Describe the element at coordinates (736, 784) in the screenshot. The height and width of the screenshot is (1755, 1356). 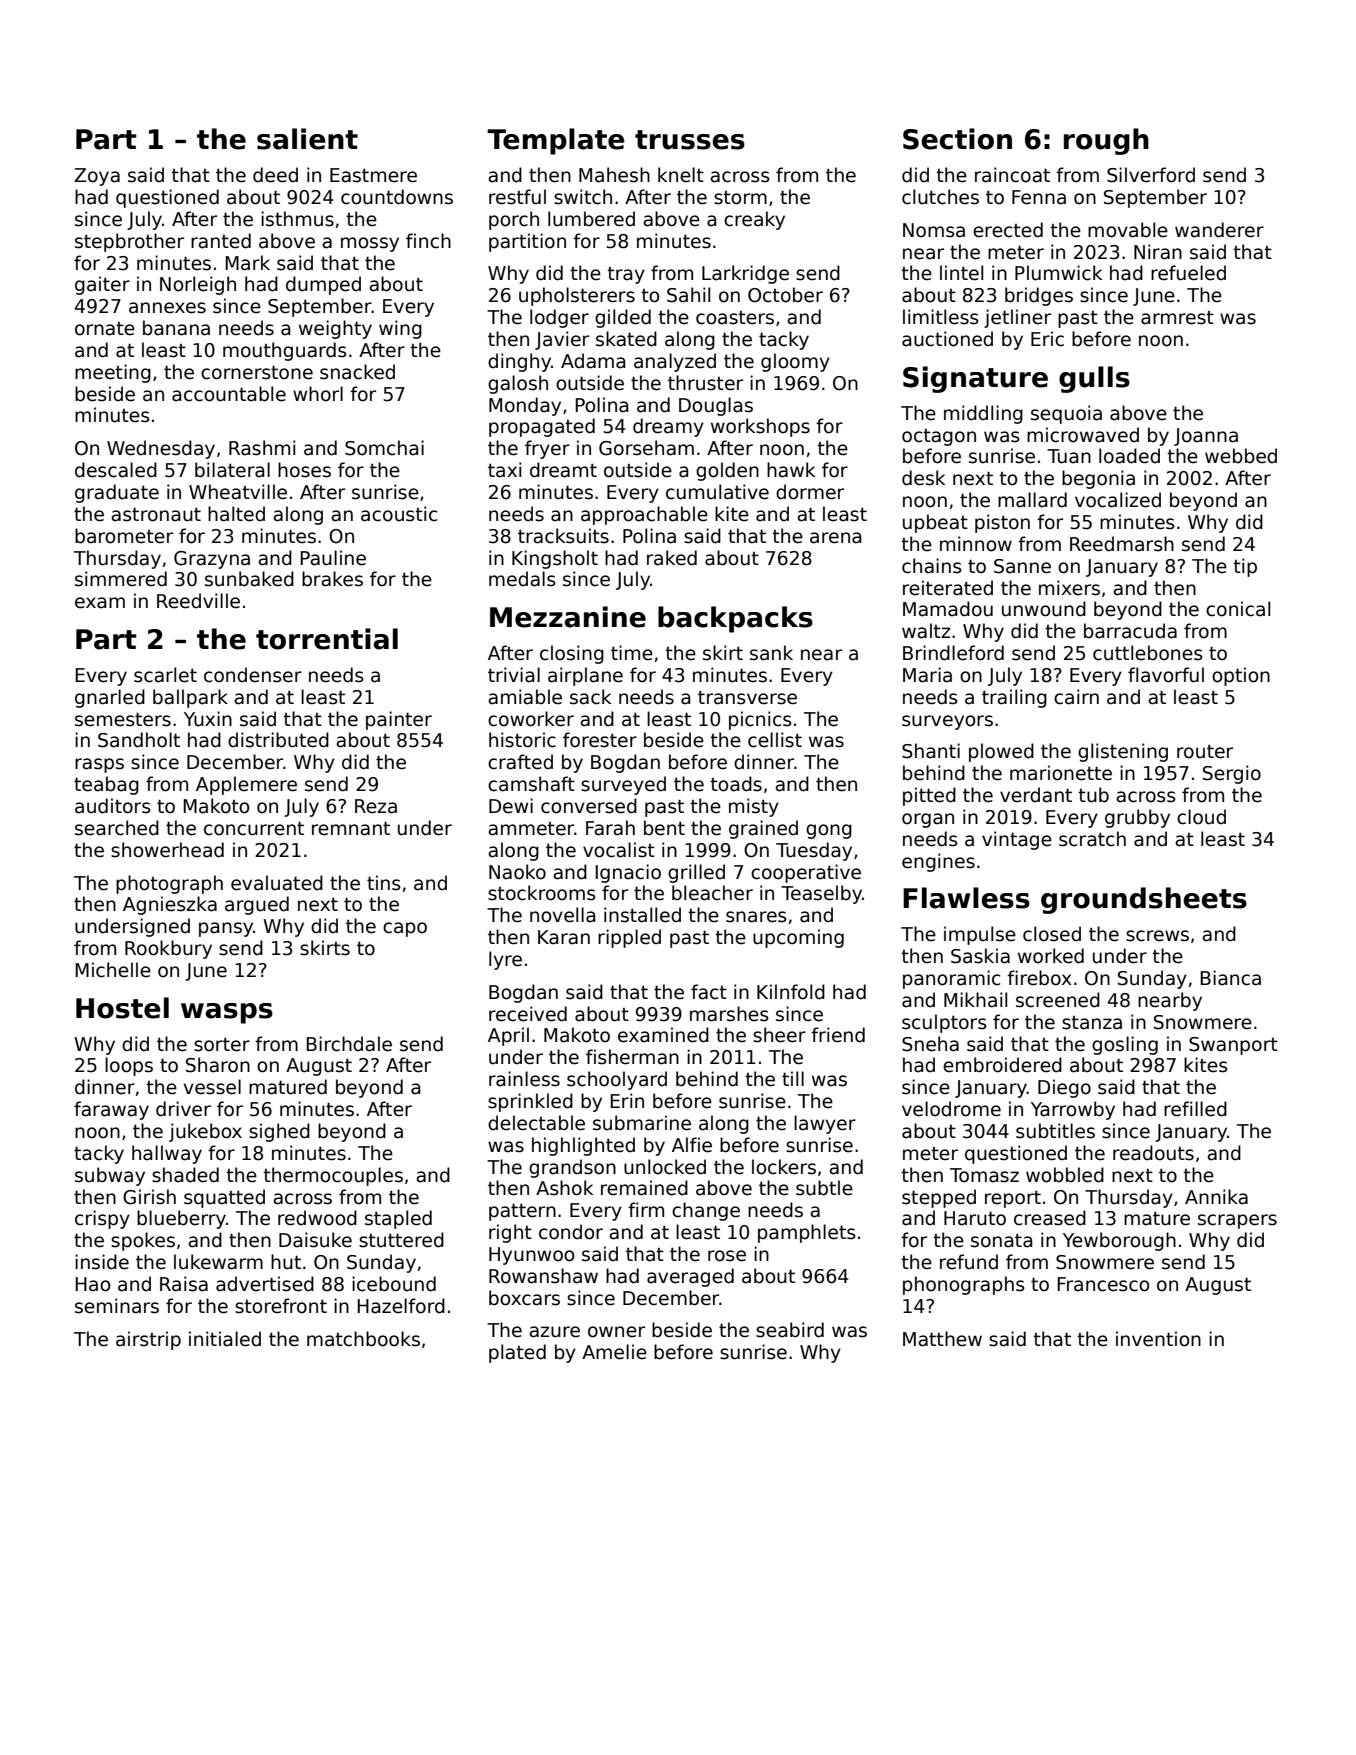
I see `toads` at that location.
